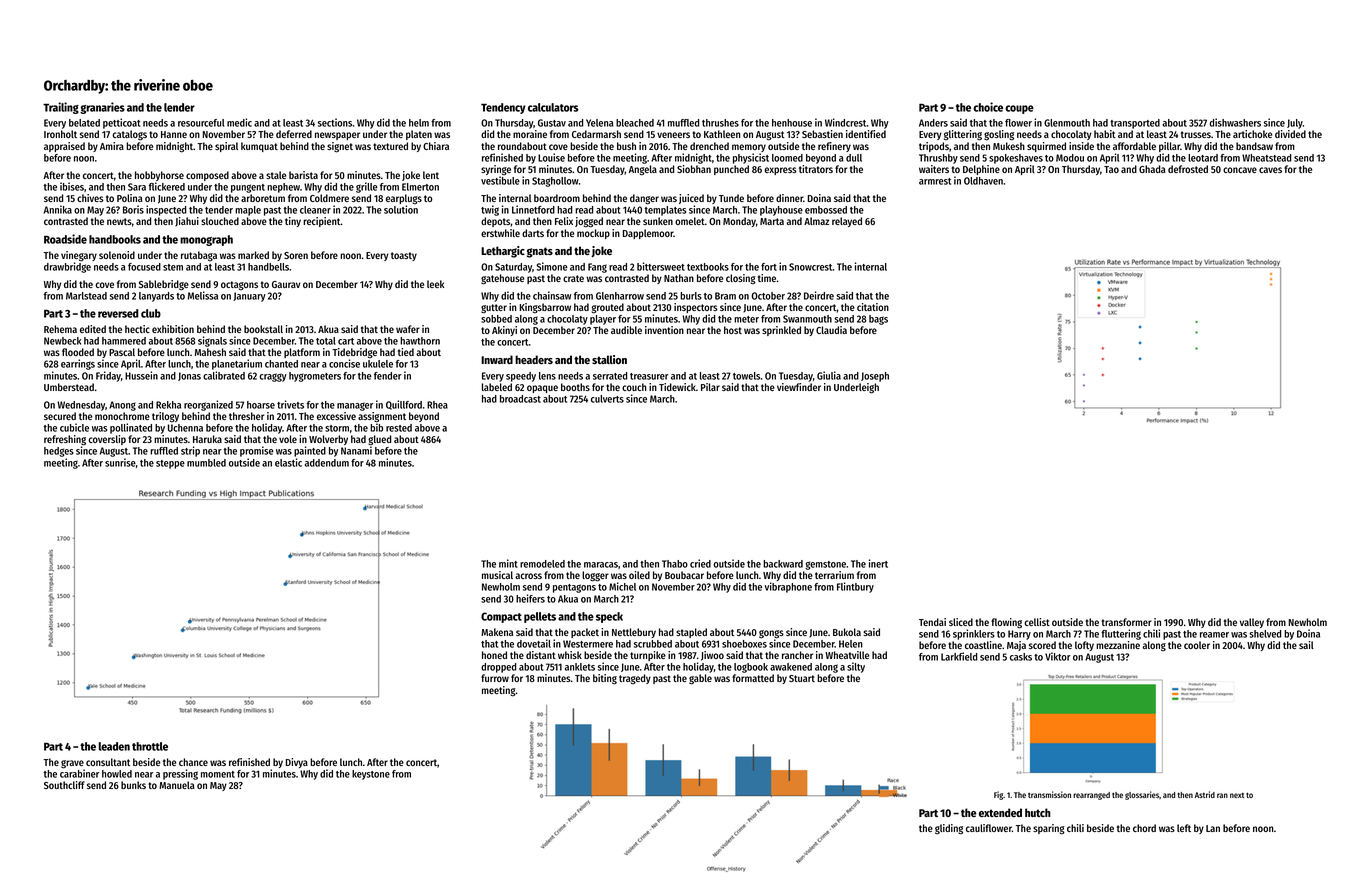  I want to click on boardroom, so click(557, 198).
